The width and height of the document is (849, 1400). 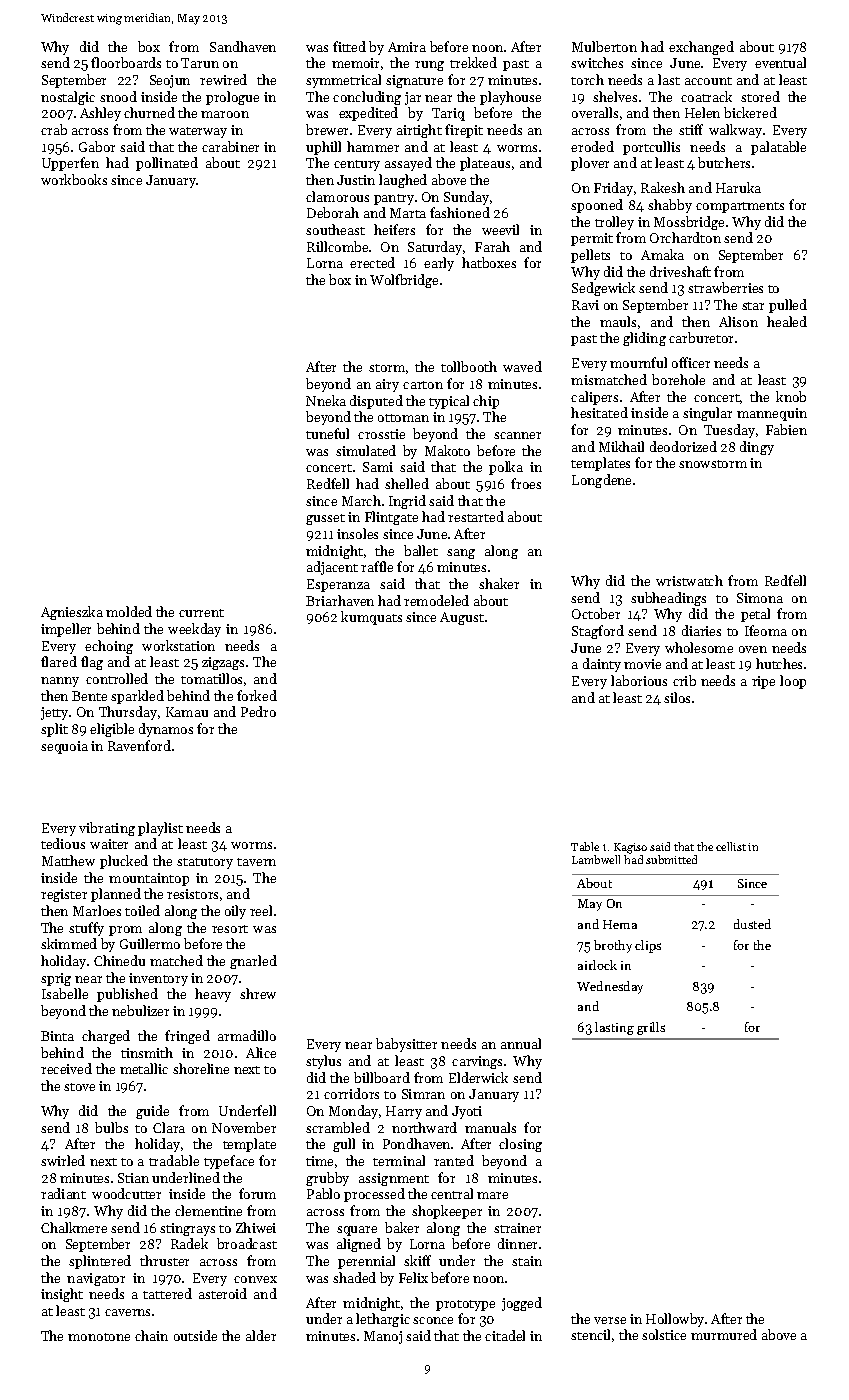 I want to click on submitted, so click(x=671, y=859).
